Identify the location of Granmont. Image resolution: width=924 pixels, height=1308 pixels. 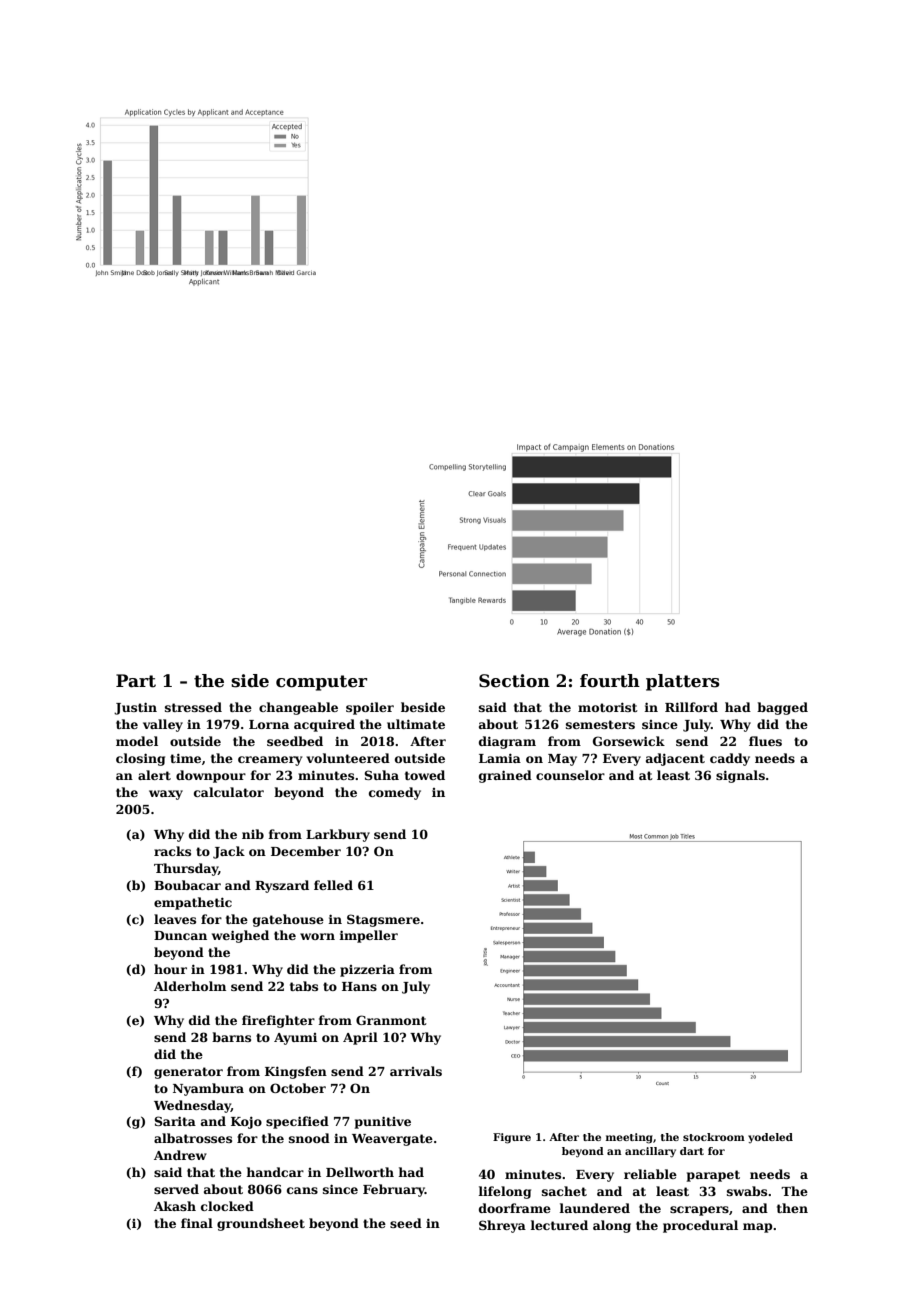
(391, 1020).
